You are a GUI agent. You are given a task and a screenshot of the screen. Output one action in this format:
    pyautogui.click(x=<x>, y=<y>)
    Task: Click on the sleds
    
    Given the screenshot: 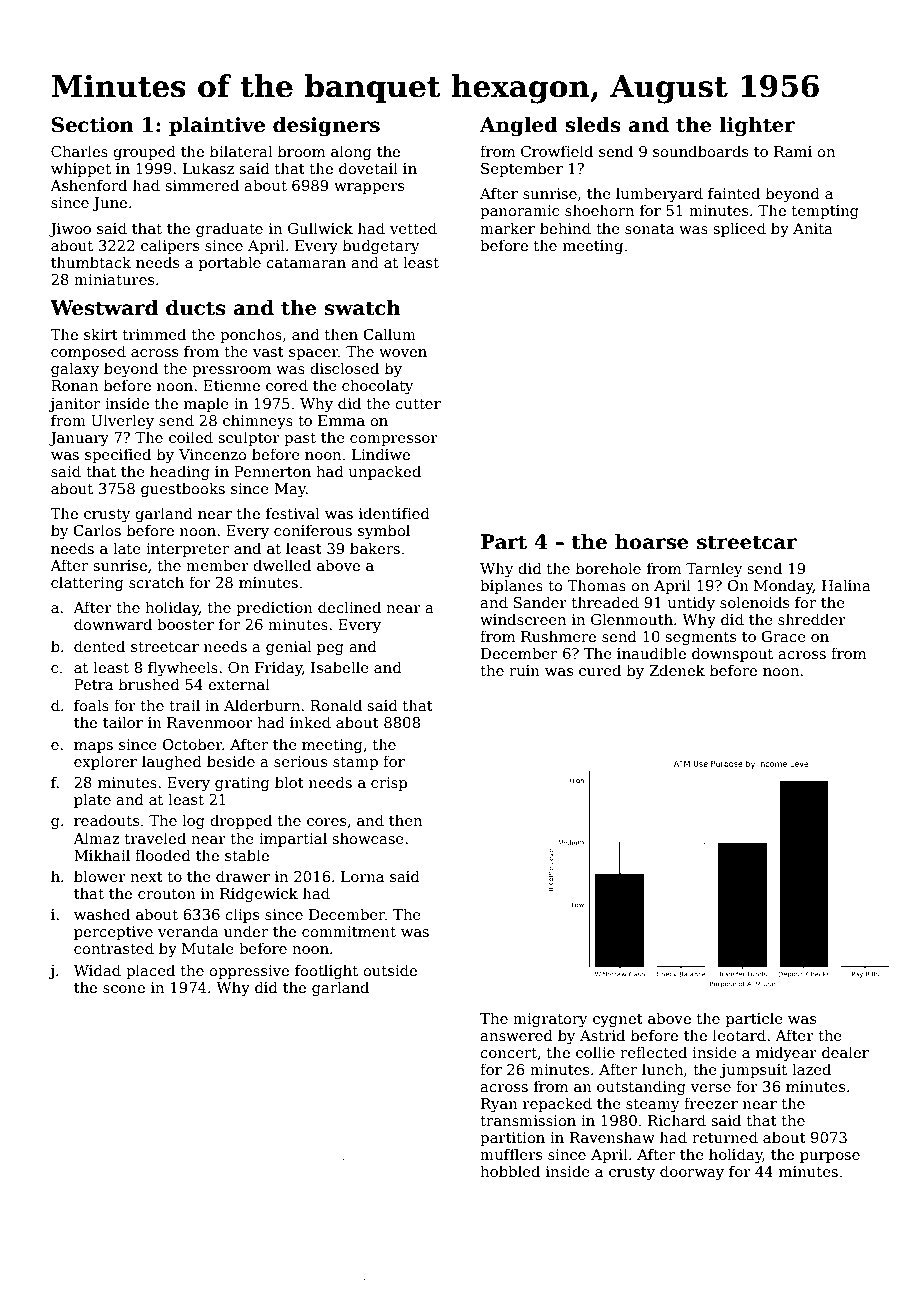 What is the action you would take?
    pyautogui.click(x=593, y=124)
